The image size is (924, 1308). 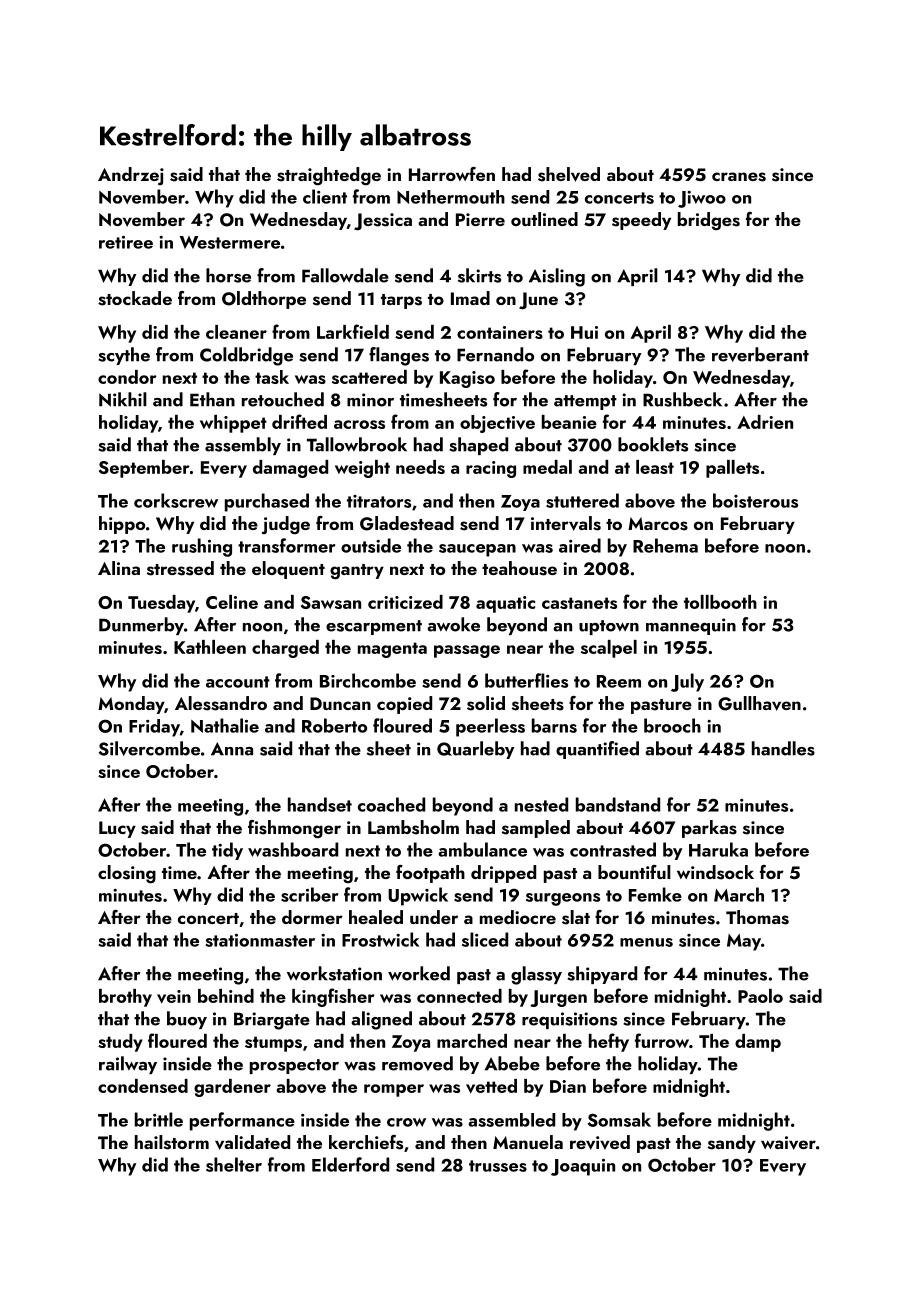 What do you see at coordinates (221, 703) in the screenshot?
I see `Alessandro` at bounding box center [221, 703].
